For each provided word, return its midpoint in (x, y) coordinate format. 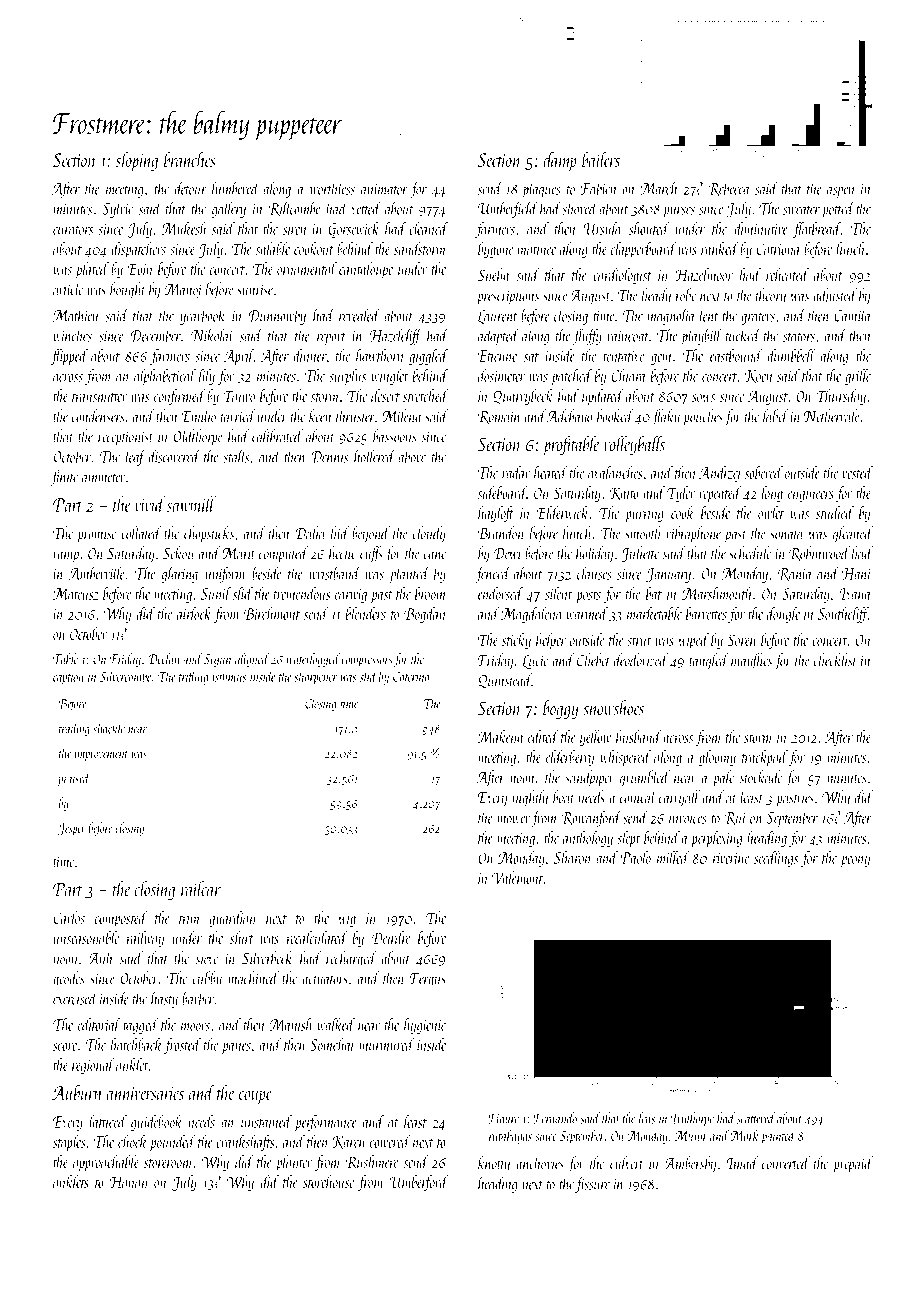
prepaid (853, 1164)
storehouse (328, 1181)
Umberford (419, 1183)
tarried (238, 415)
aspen (841, 192)
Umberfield (508, 210)
